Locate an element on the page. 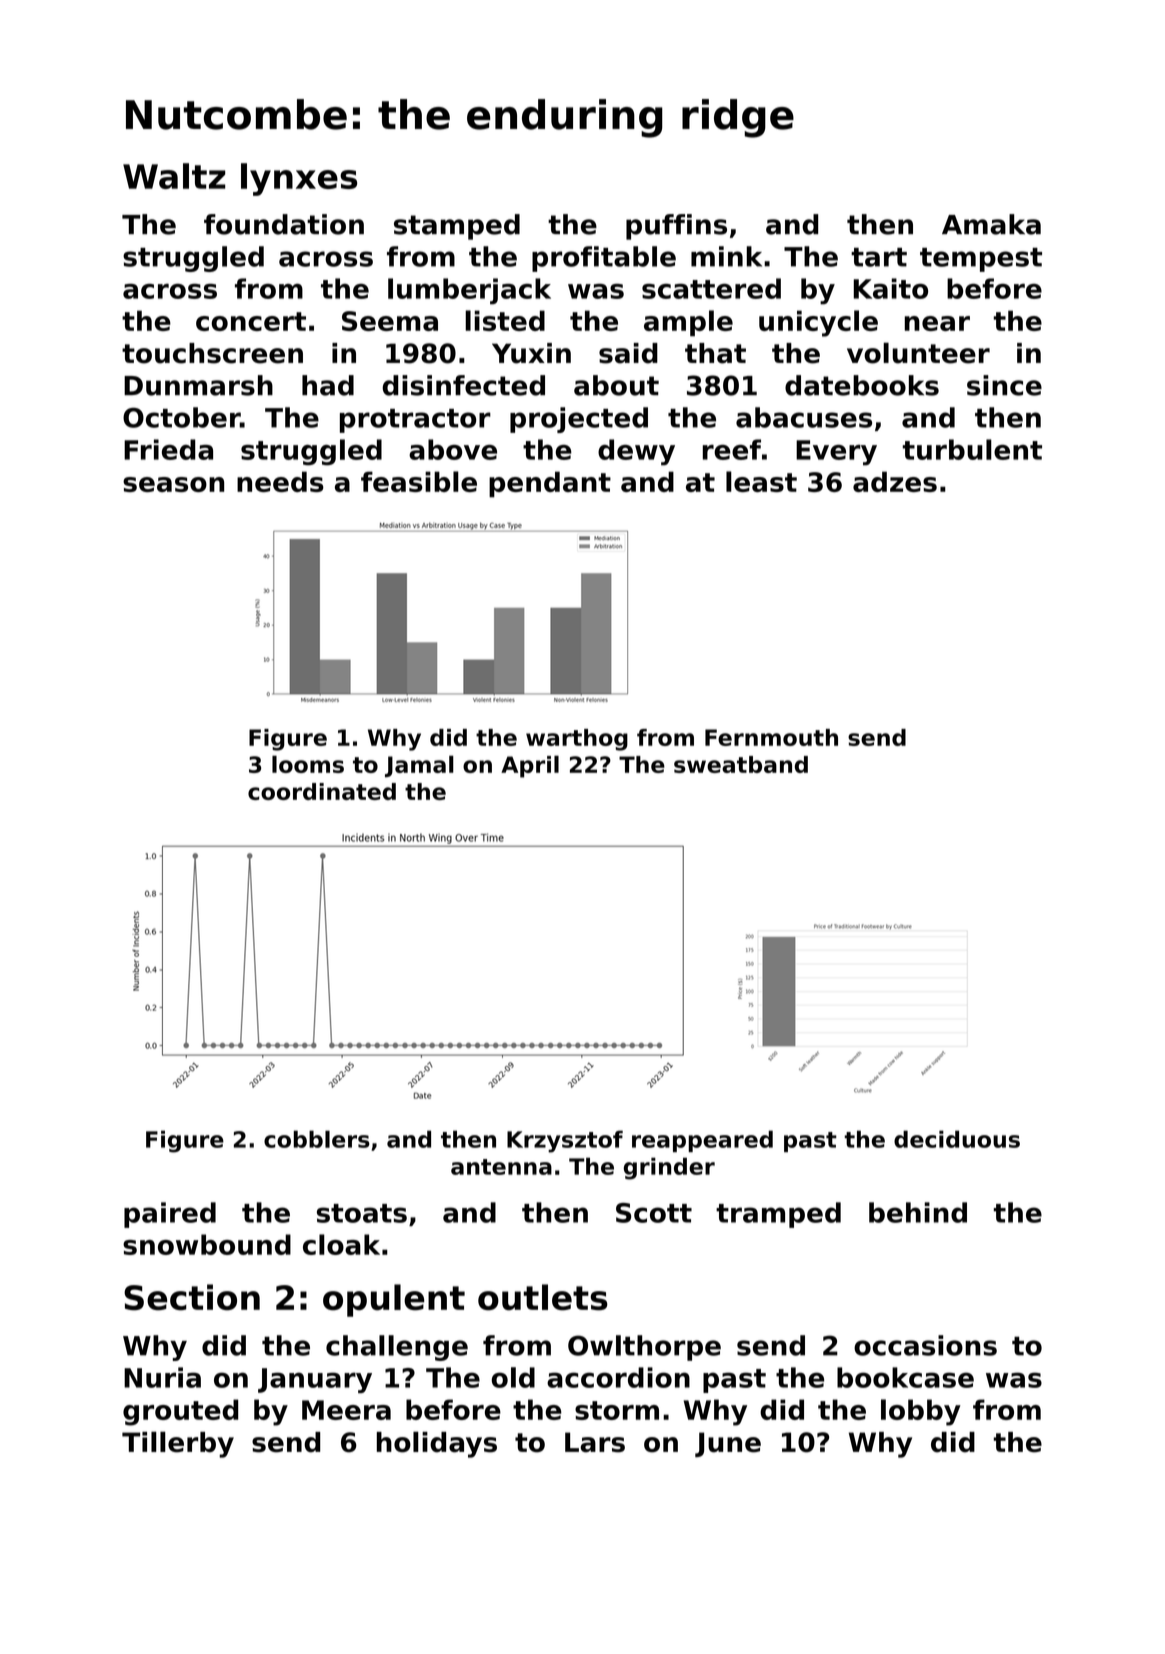 Image resolution: width=1165 pixels, height=1654 pixels. occasions is located at coordinates (925, 1345).
